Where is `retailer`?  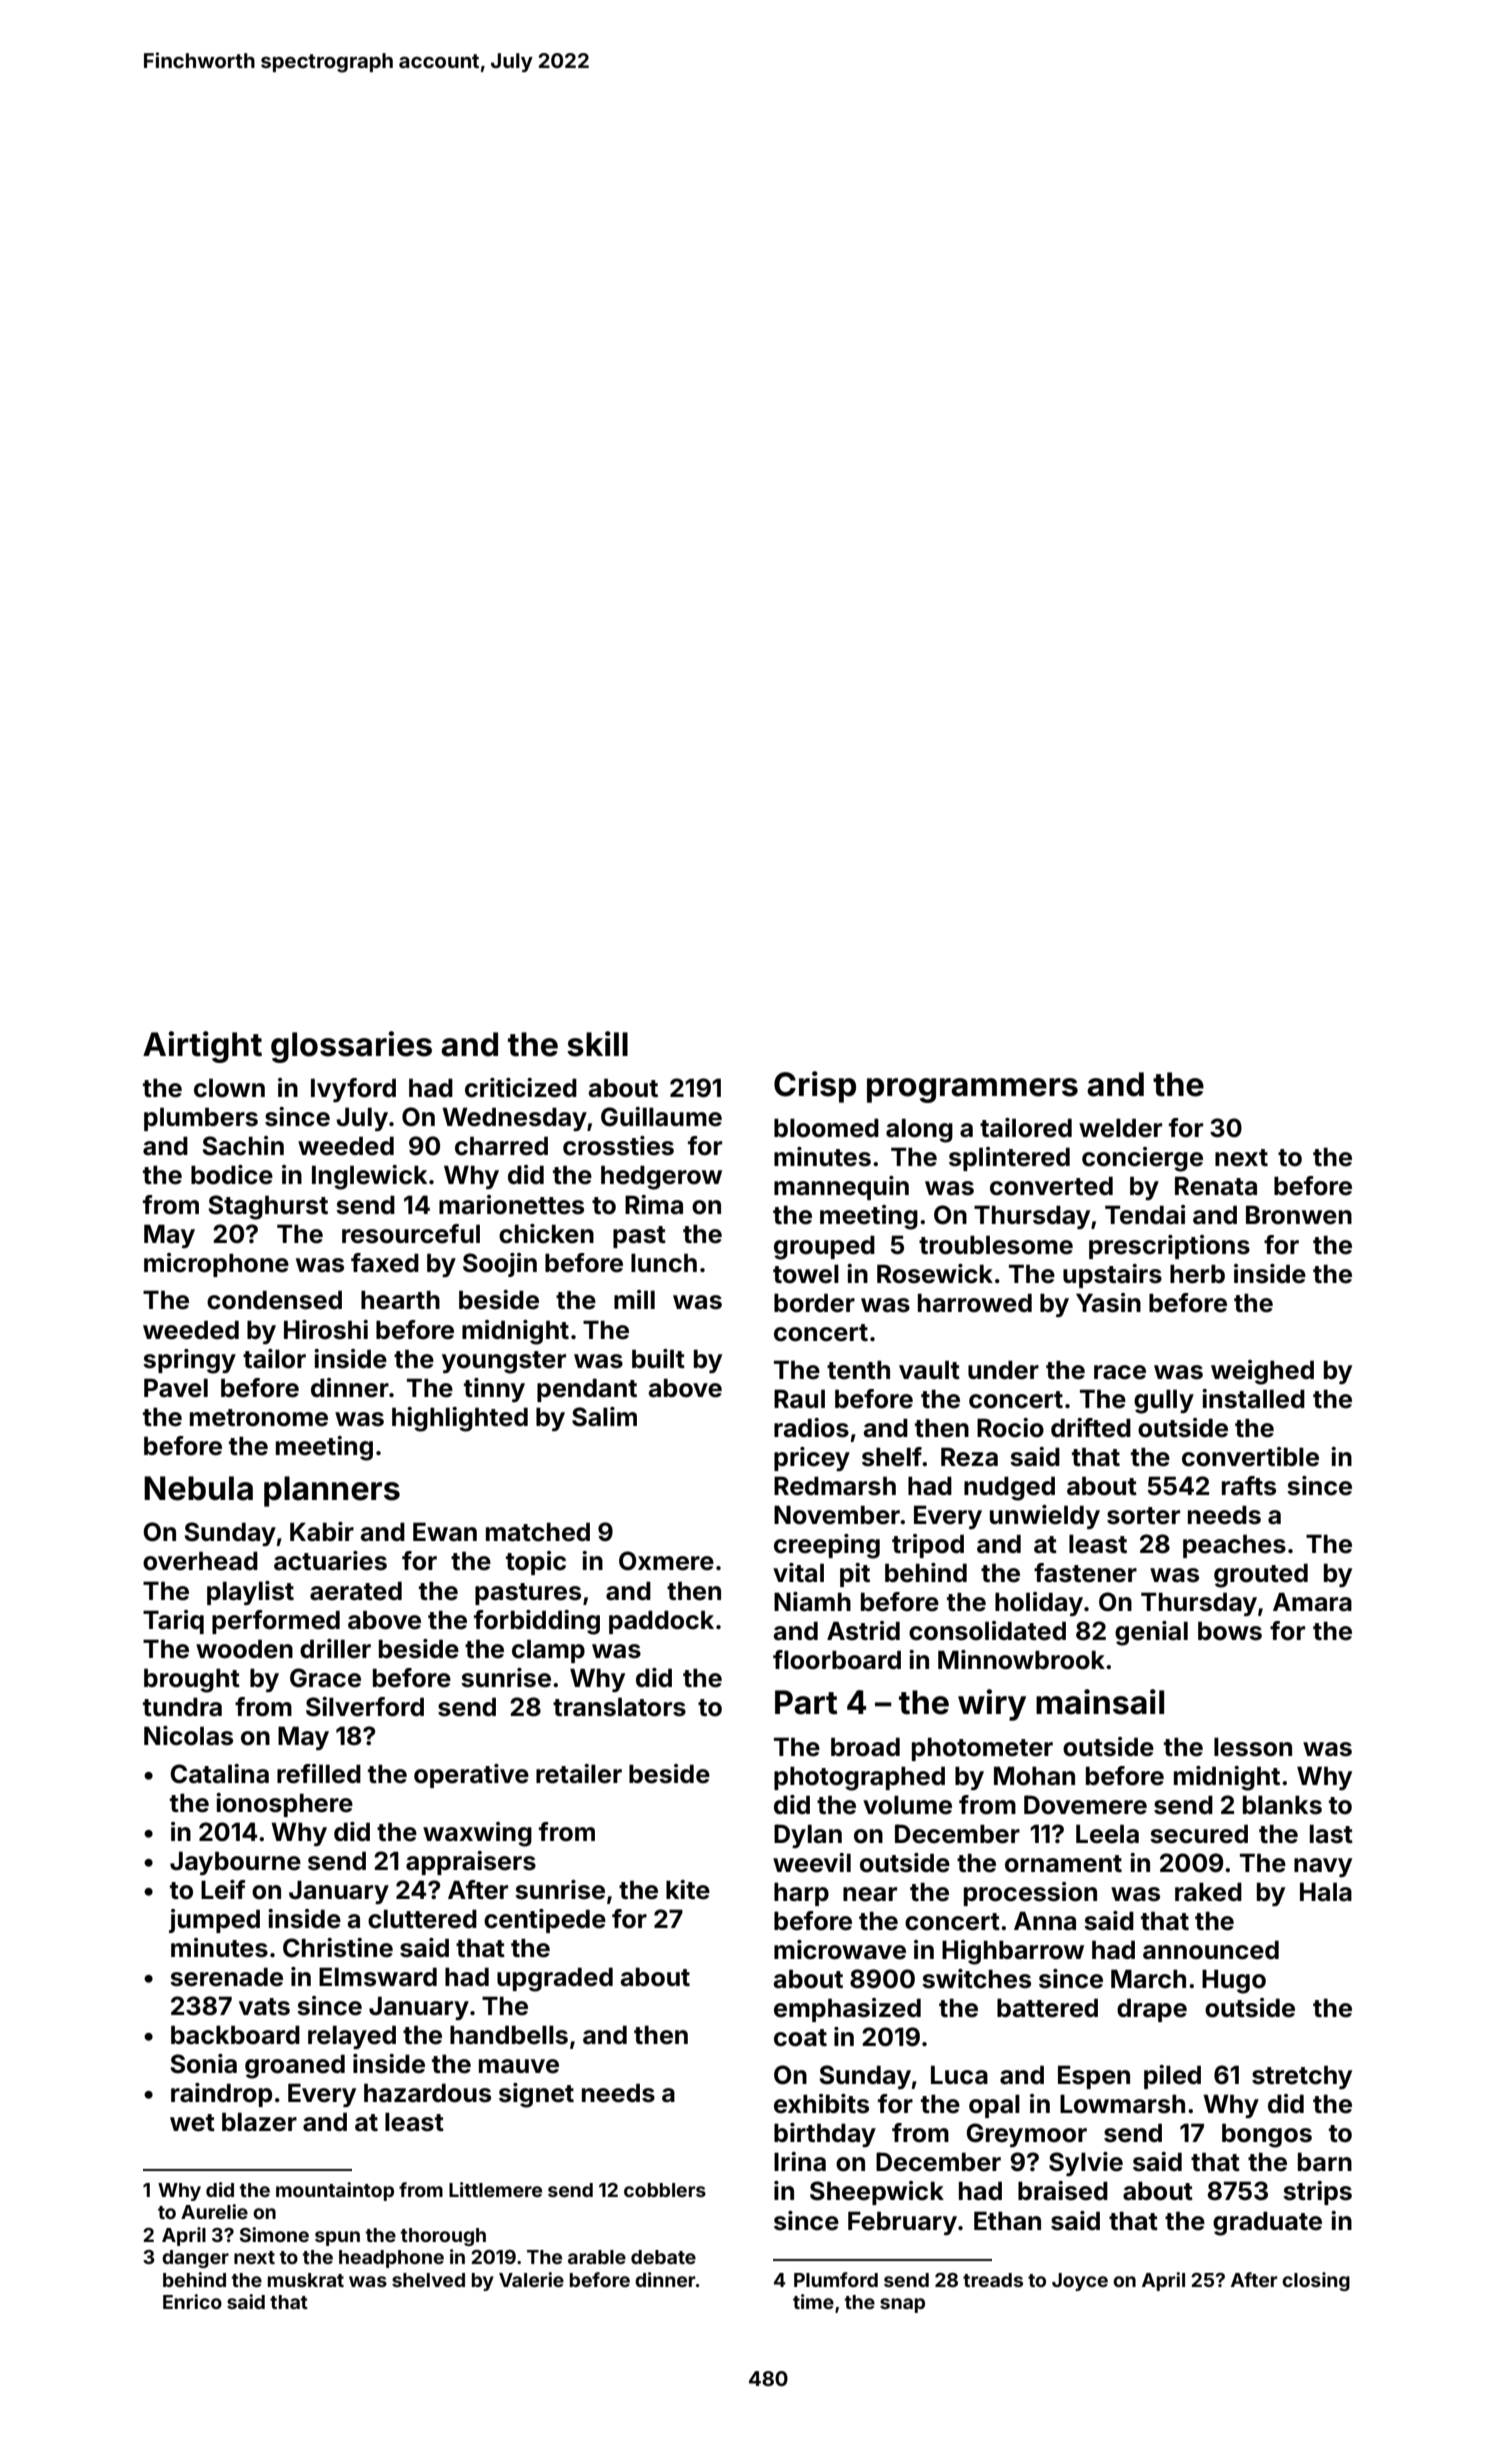 retailer is located at coordinates (579, 1774).
